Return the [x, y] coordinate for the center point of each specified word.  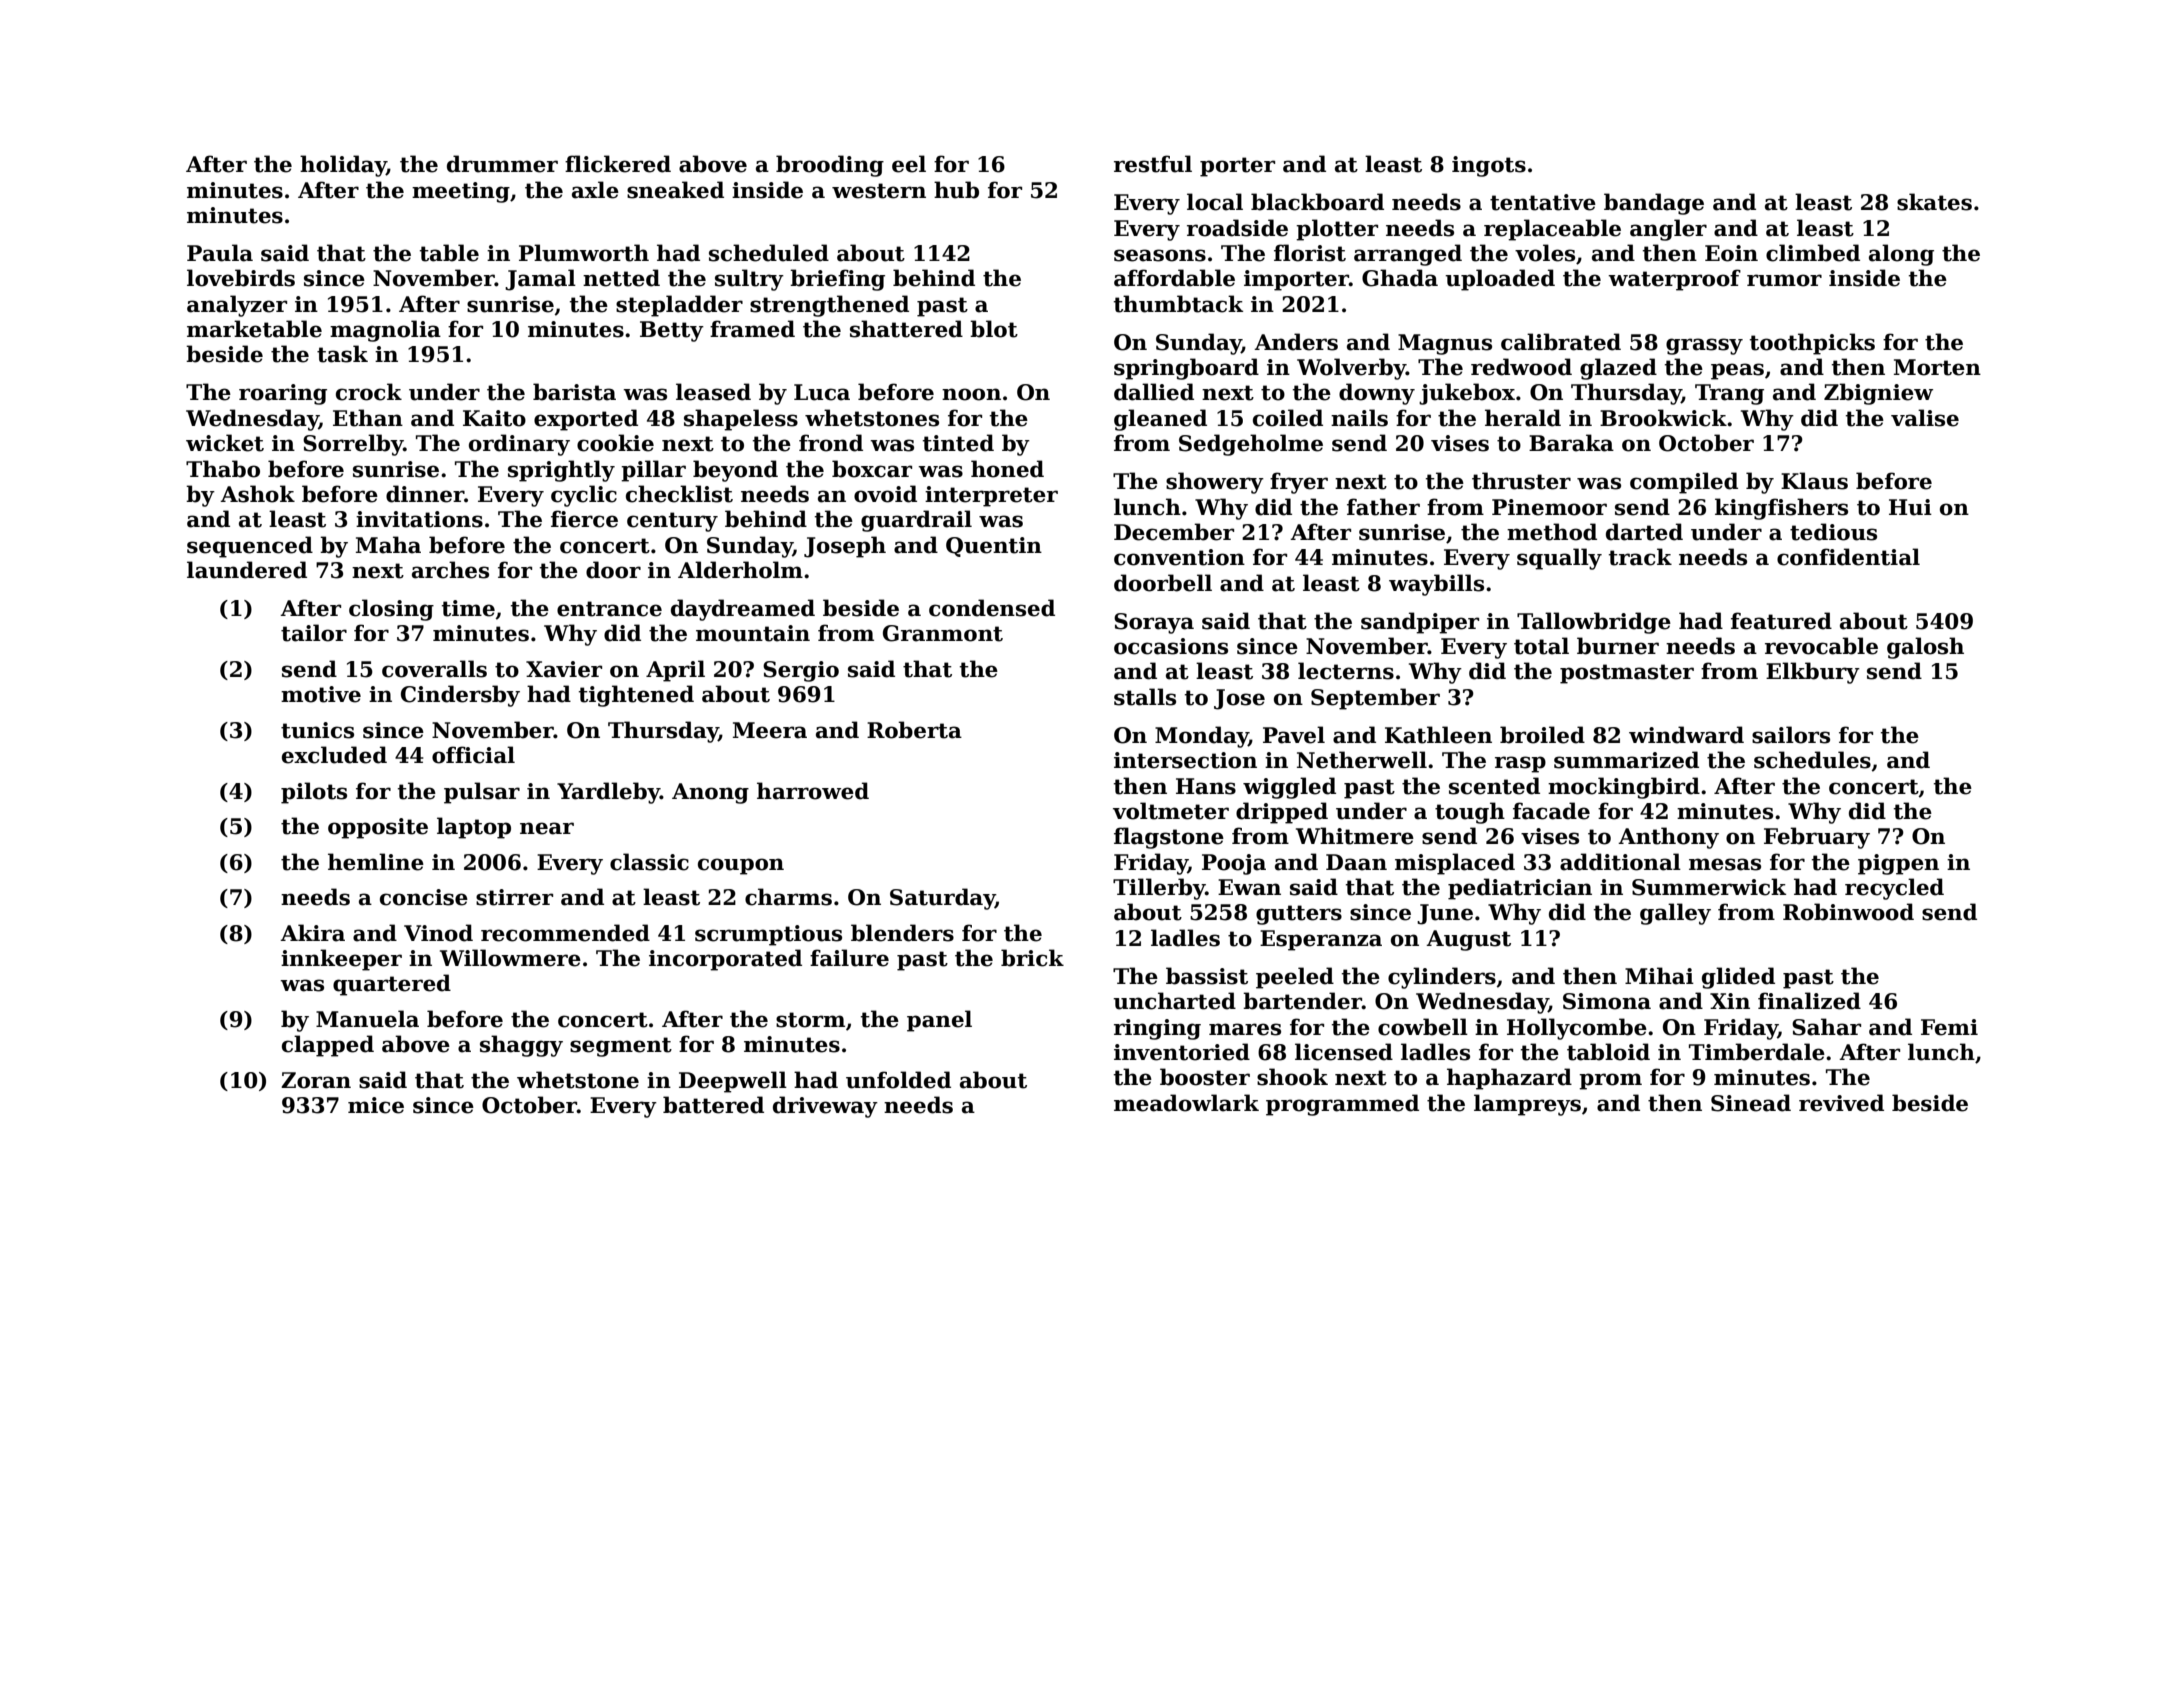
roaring [283, 394]
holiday [343, 166]
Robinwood [1848, 912]
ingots [1489, 166]
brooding [830, 166]
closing [391, 610]
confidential [1848, 557]
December [1174, 532]
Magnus [1445, 344]
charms [788, 897]
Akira [312, 933]
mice [376, 1105]
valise [1925, 418]
